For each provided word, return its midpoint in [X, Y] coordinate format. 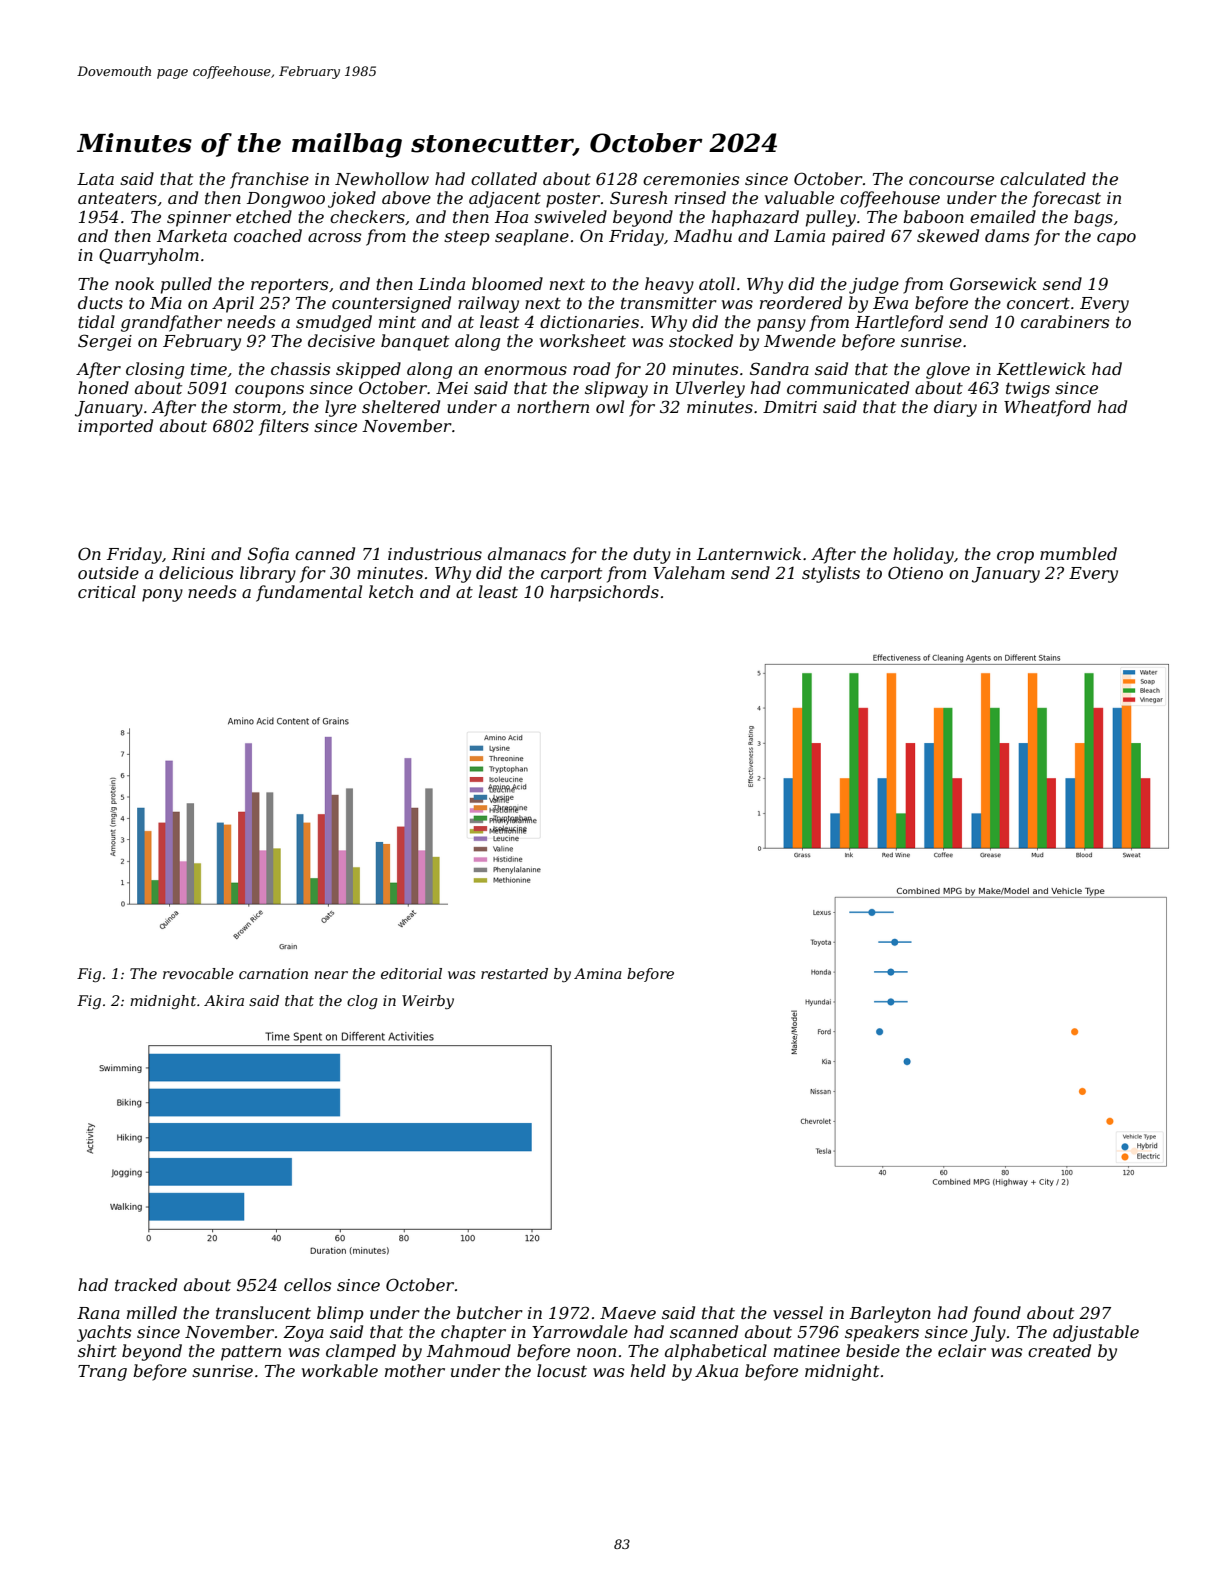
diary [955, 408]
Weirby [428, 1002]
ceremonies [691, 179]
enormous [525, 370]
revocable [198, 973]
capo [1116, 239]
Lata [95, 179]
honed [103, 387]
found [996, 1314]
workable [340, 1370]
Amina [598, 973]
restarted [514, 973]
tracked [146, 1284]
